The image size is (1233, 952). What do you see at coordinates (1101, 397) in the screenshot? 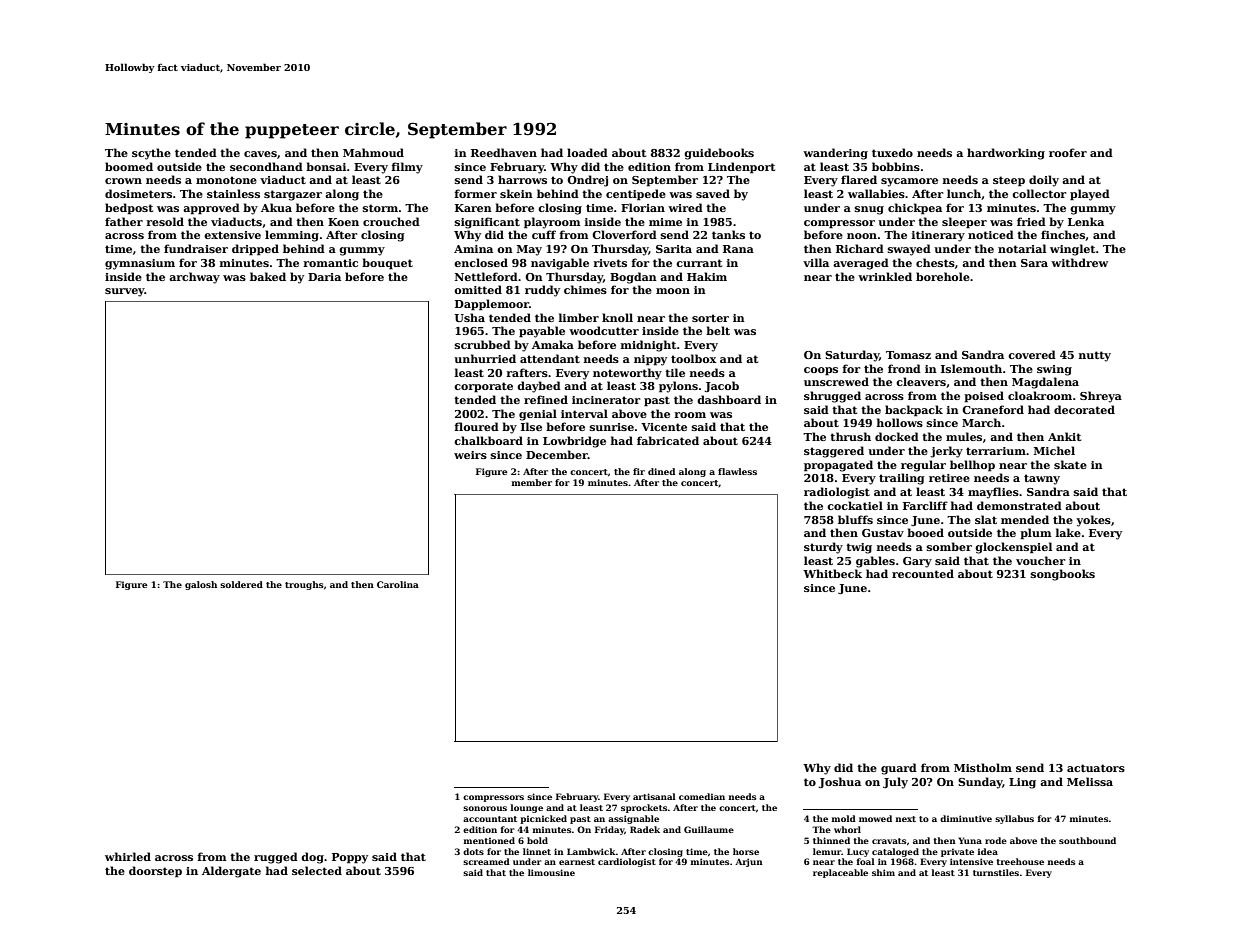
I see `Shreya` at bounding box center [1101, 397].
